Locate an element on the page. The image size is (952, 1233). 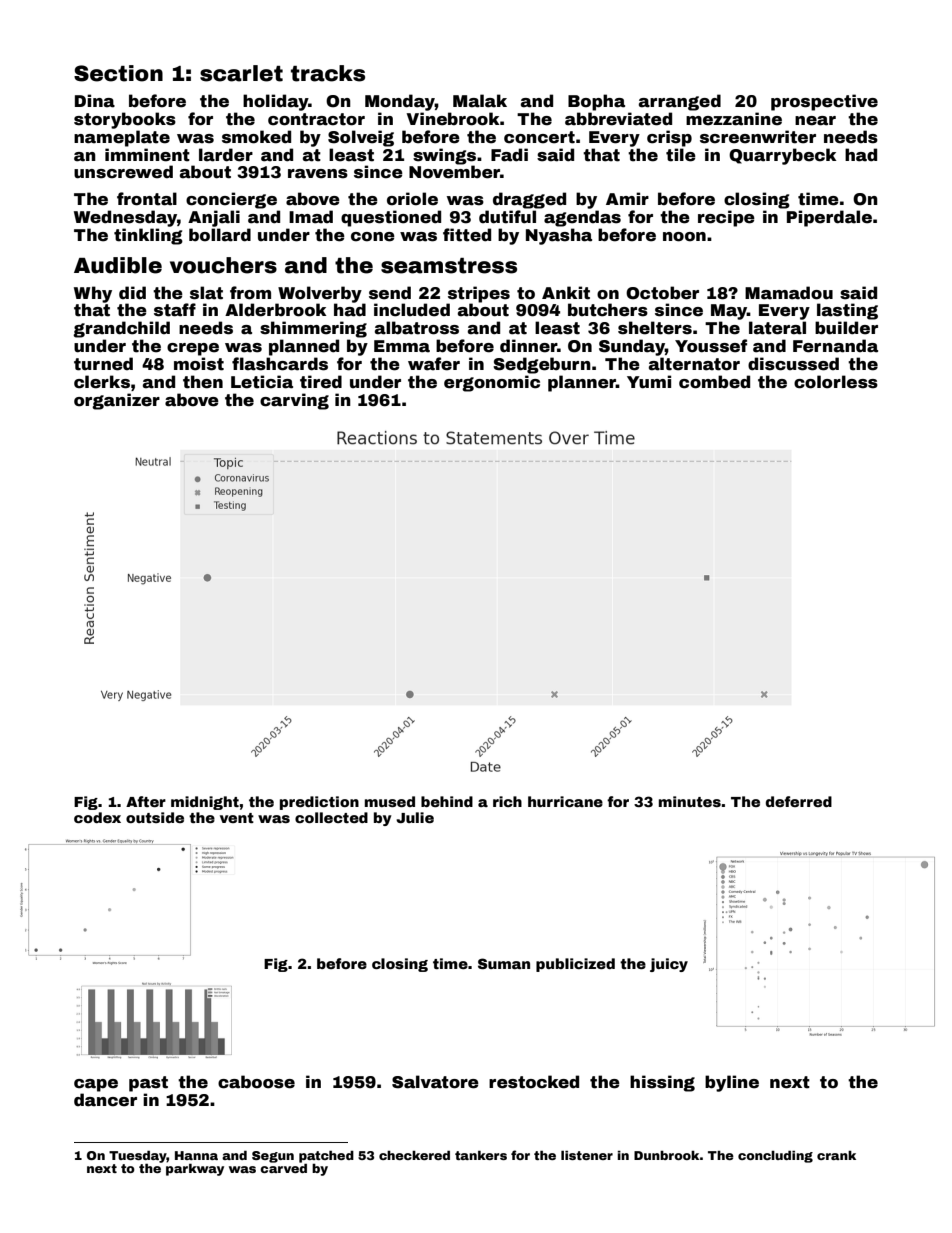
mused is located at coordinates (390, 801).
